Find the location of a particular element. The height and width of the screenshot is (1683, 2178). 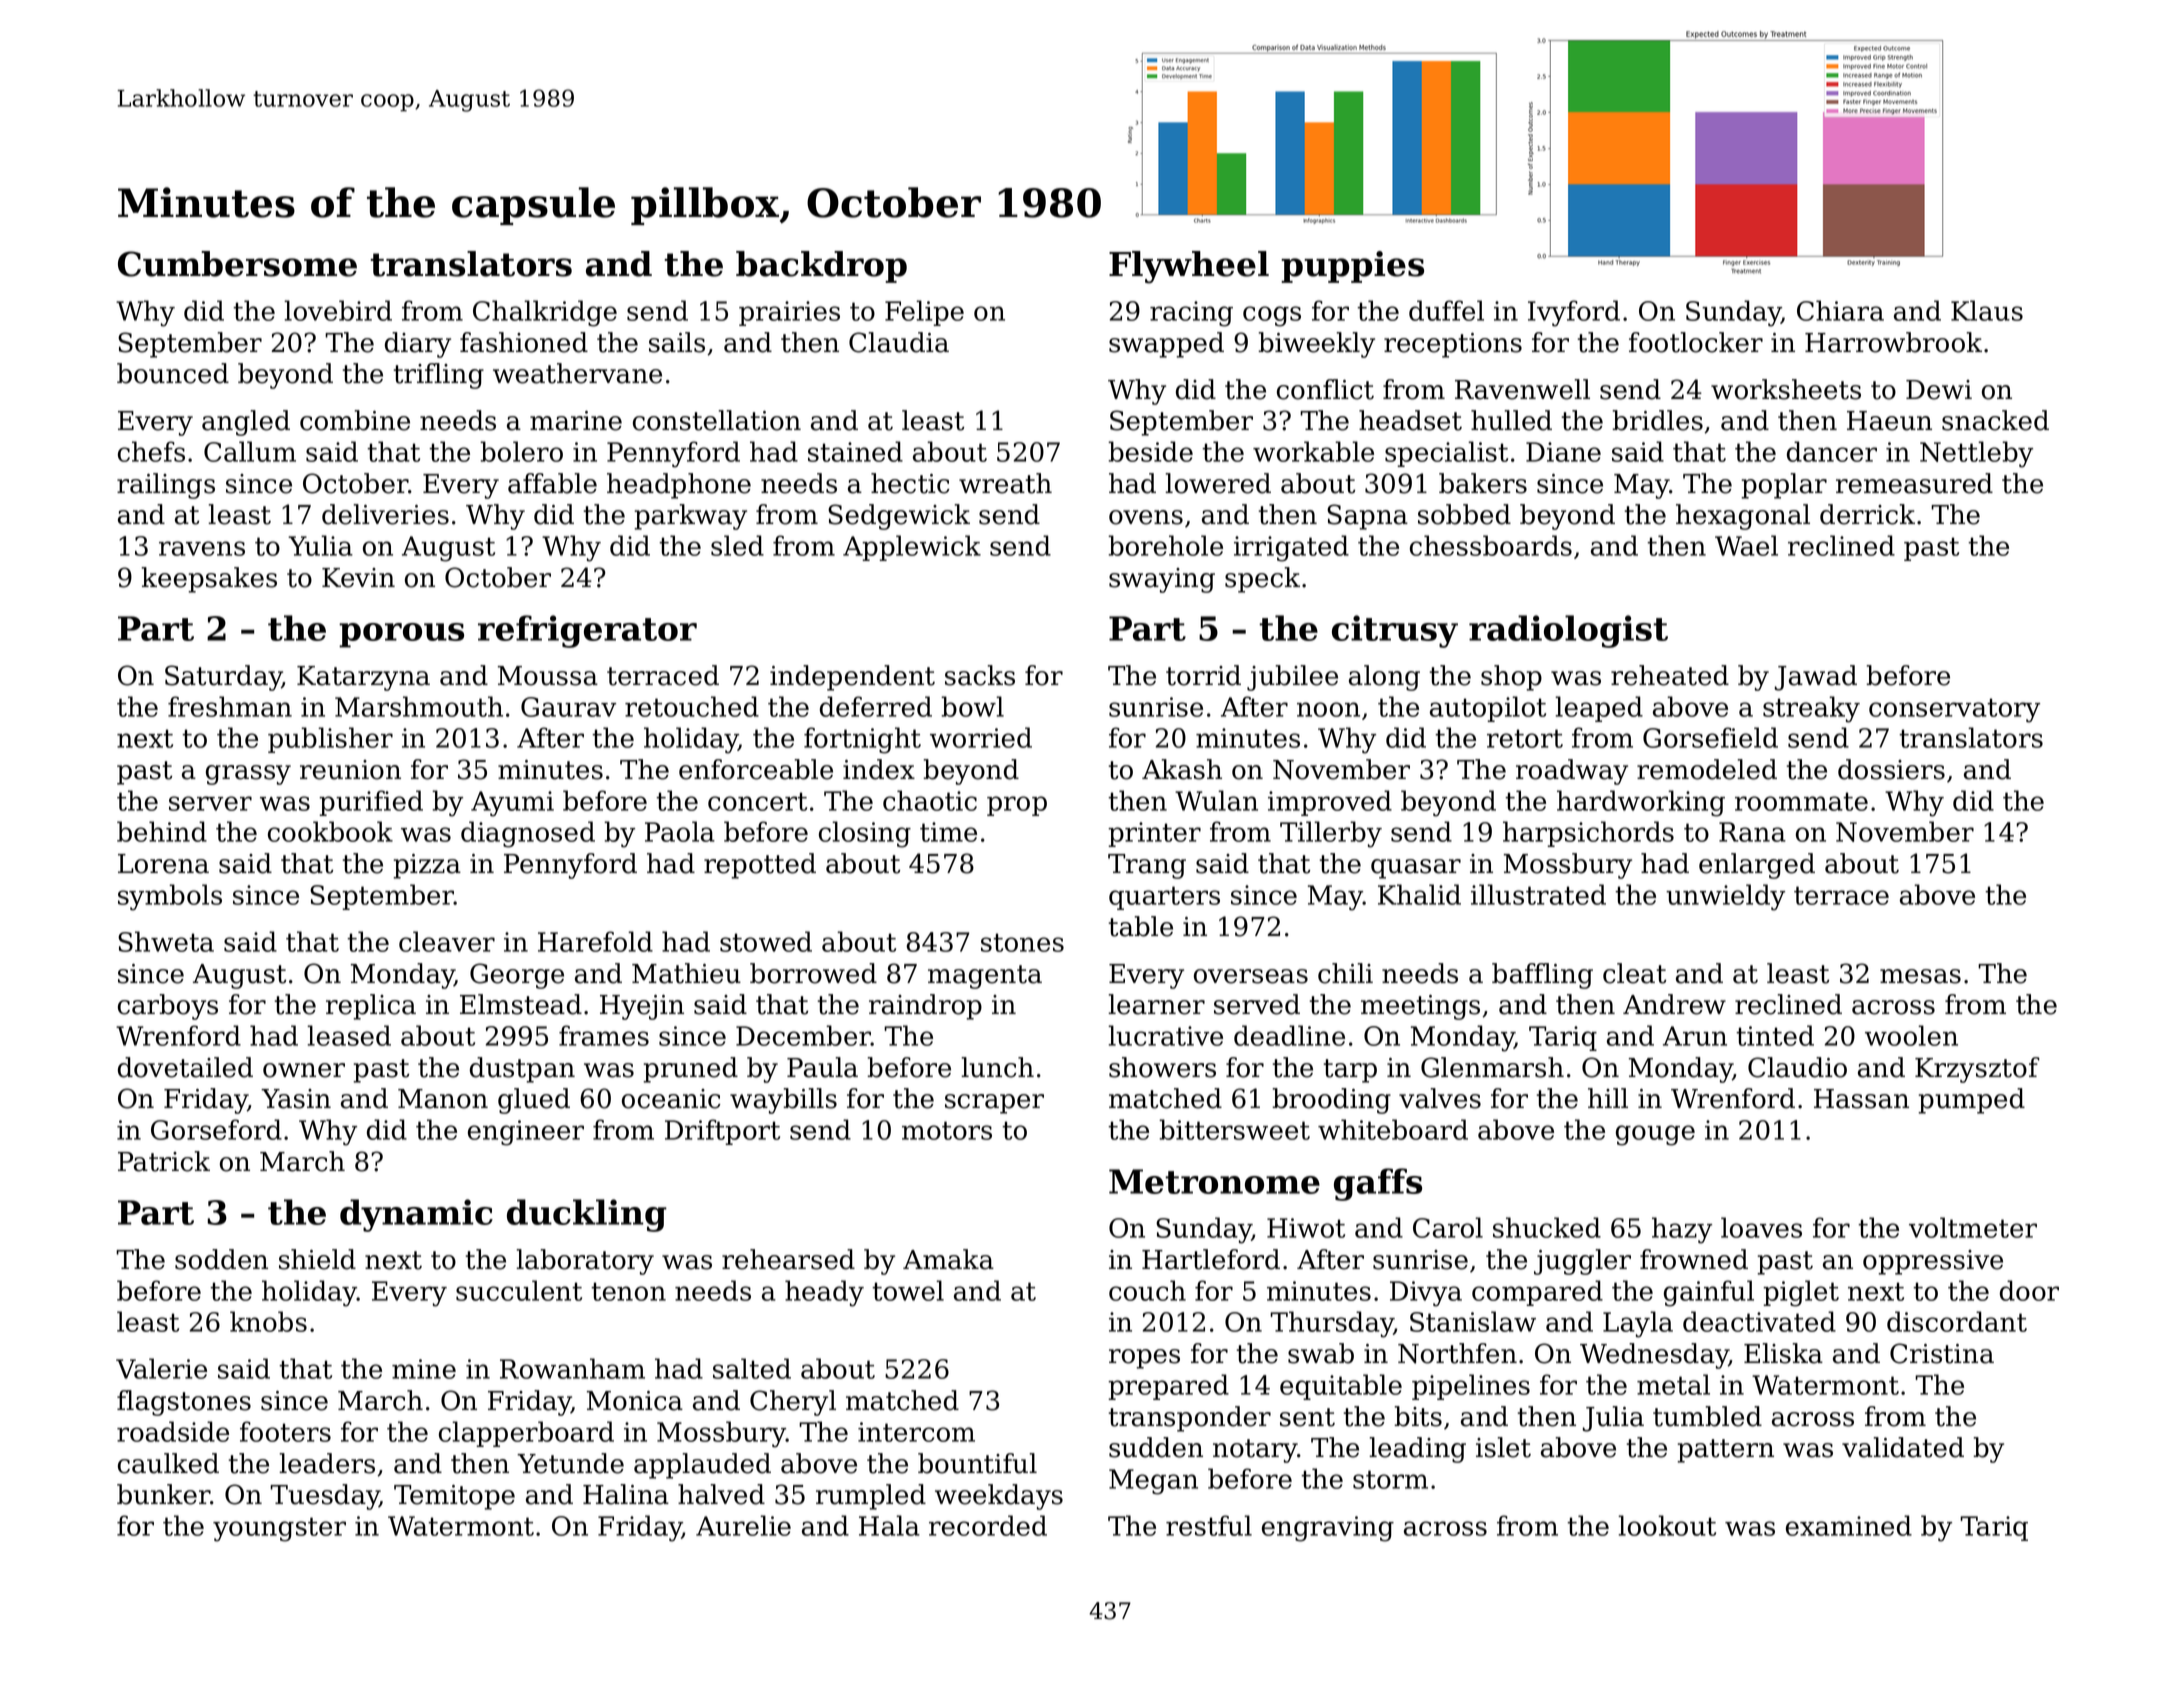

lookout is located at coordinates (1667, 1525).
